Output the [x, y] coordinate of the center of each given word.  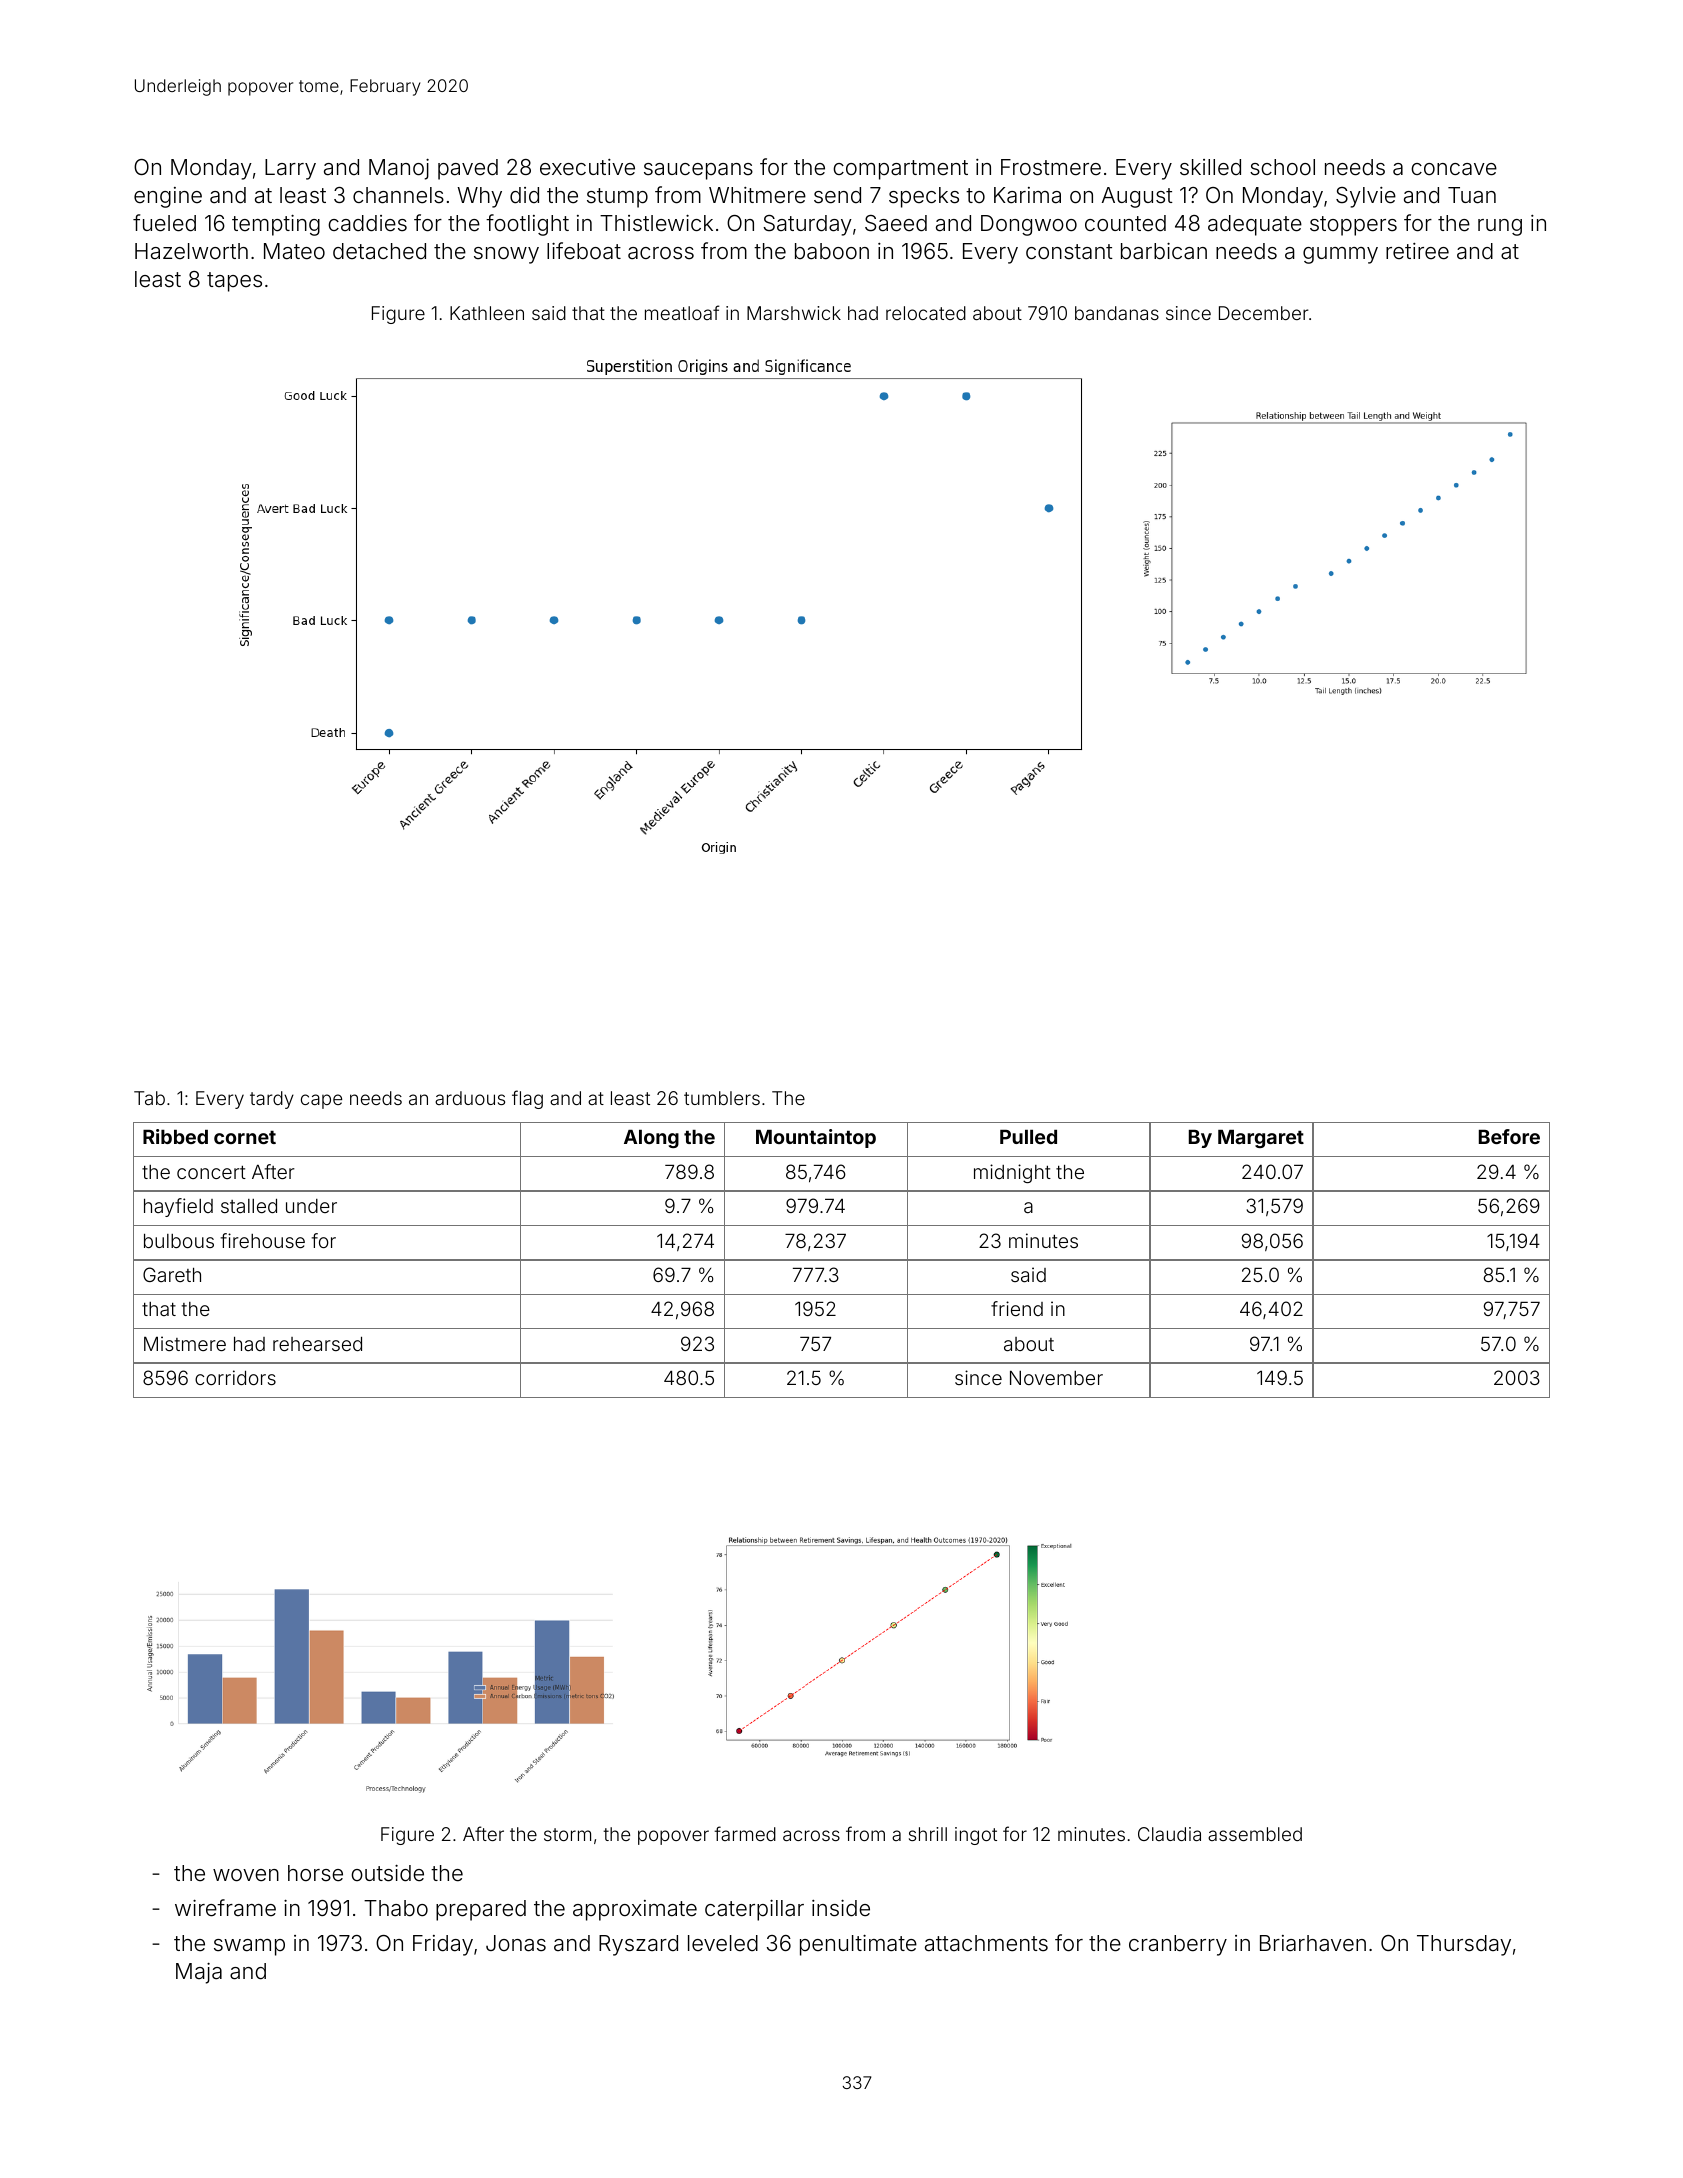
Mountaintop [816, 1138]
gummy [1340, 255]
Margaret [1261, 1139]
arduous [470, 1098]
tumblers [722, 1098]
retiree [1417, 251]
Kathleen [487, 313]
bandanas [1117, 313]
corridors [235, 1377]
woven [246, 1875]
